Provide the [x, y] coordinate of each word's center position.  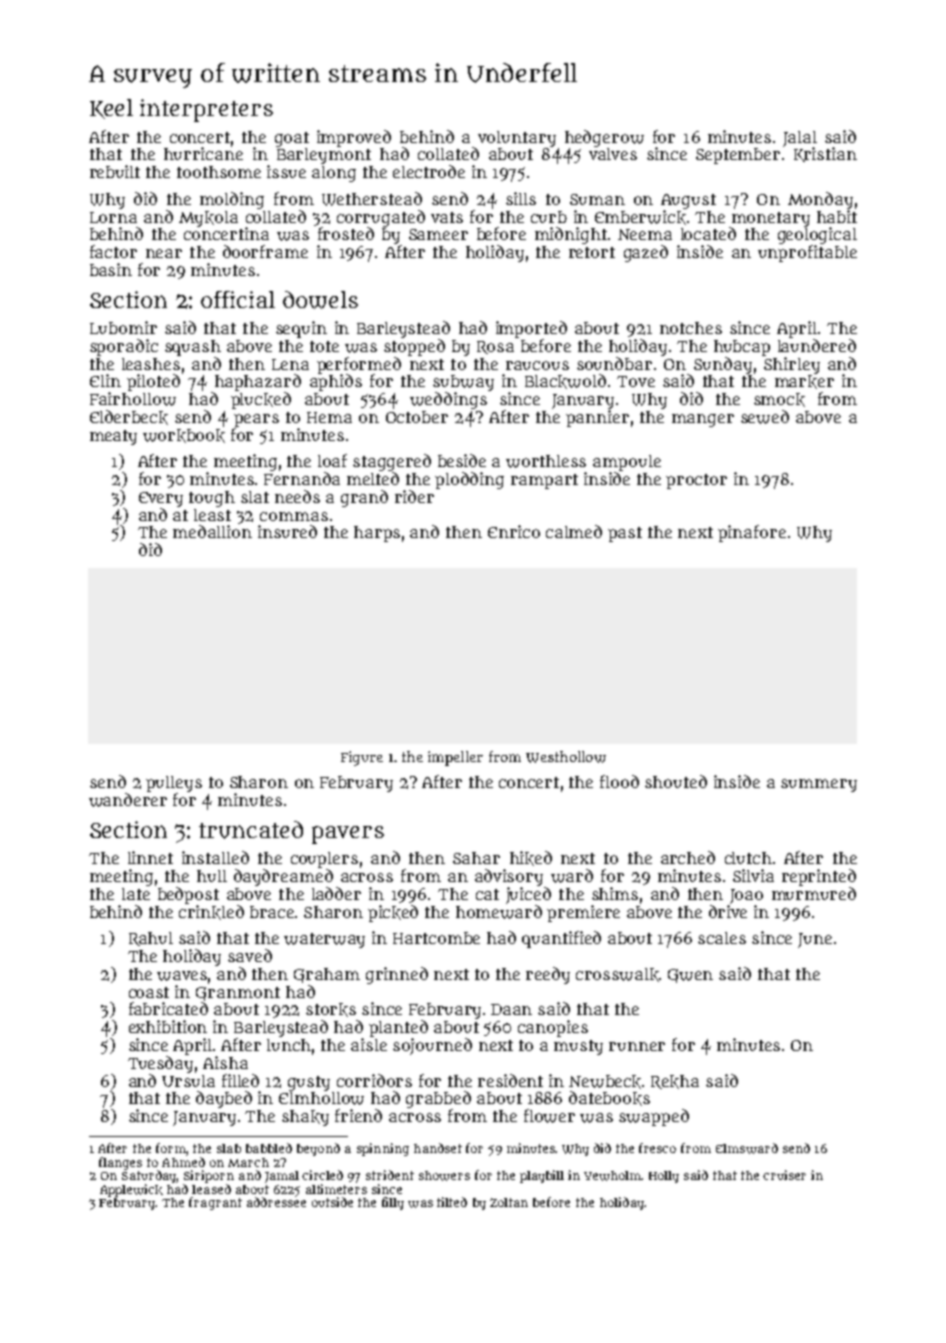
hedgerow [604, 138]
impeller [455, 758]
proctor [696, 481]
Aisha [225, 1062]
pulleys [174, 784]
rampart [544, 481]
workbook [184, 436]
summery [819, 785]
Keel [111, 109]
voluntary [517, 139]
